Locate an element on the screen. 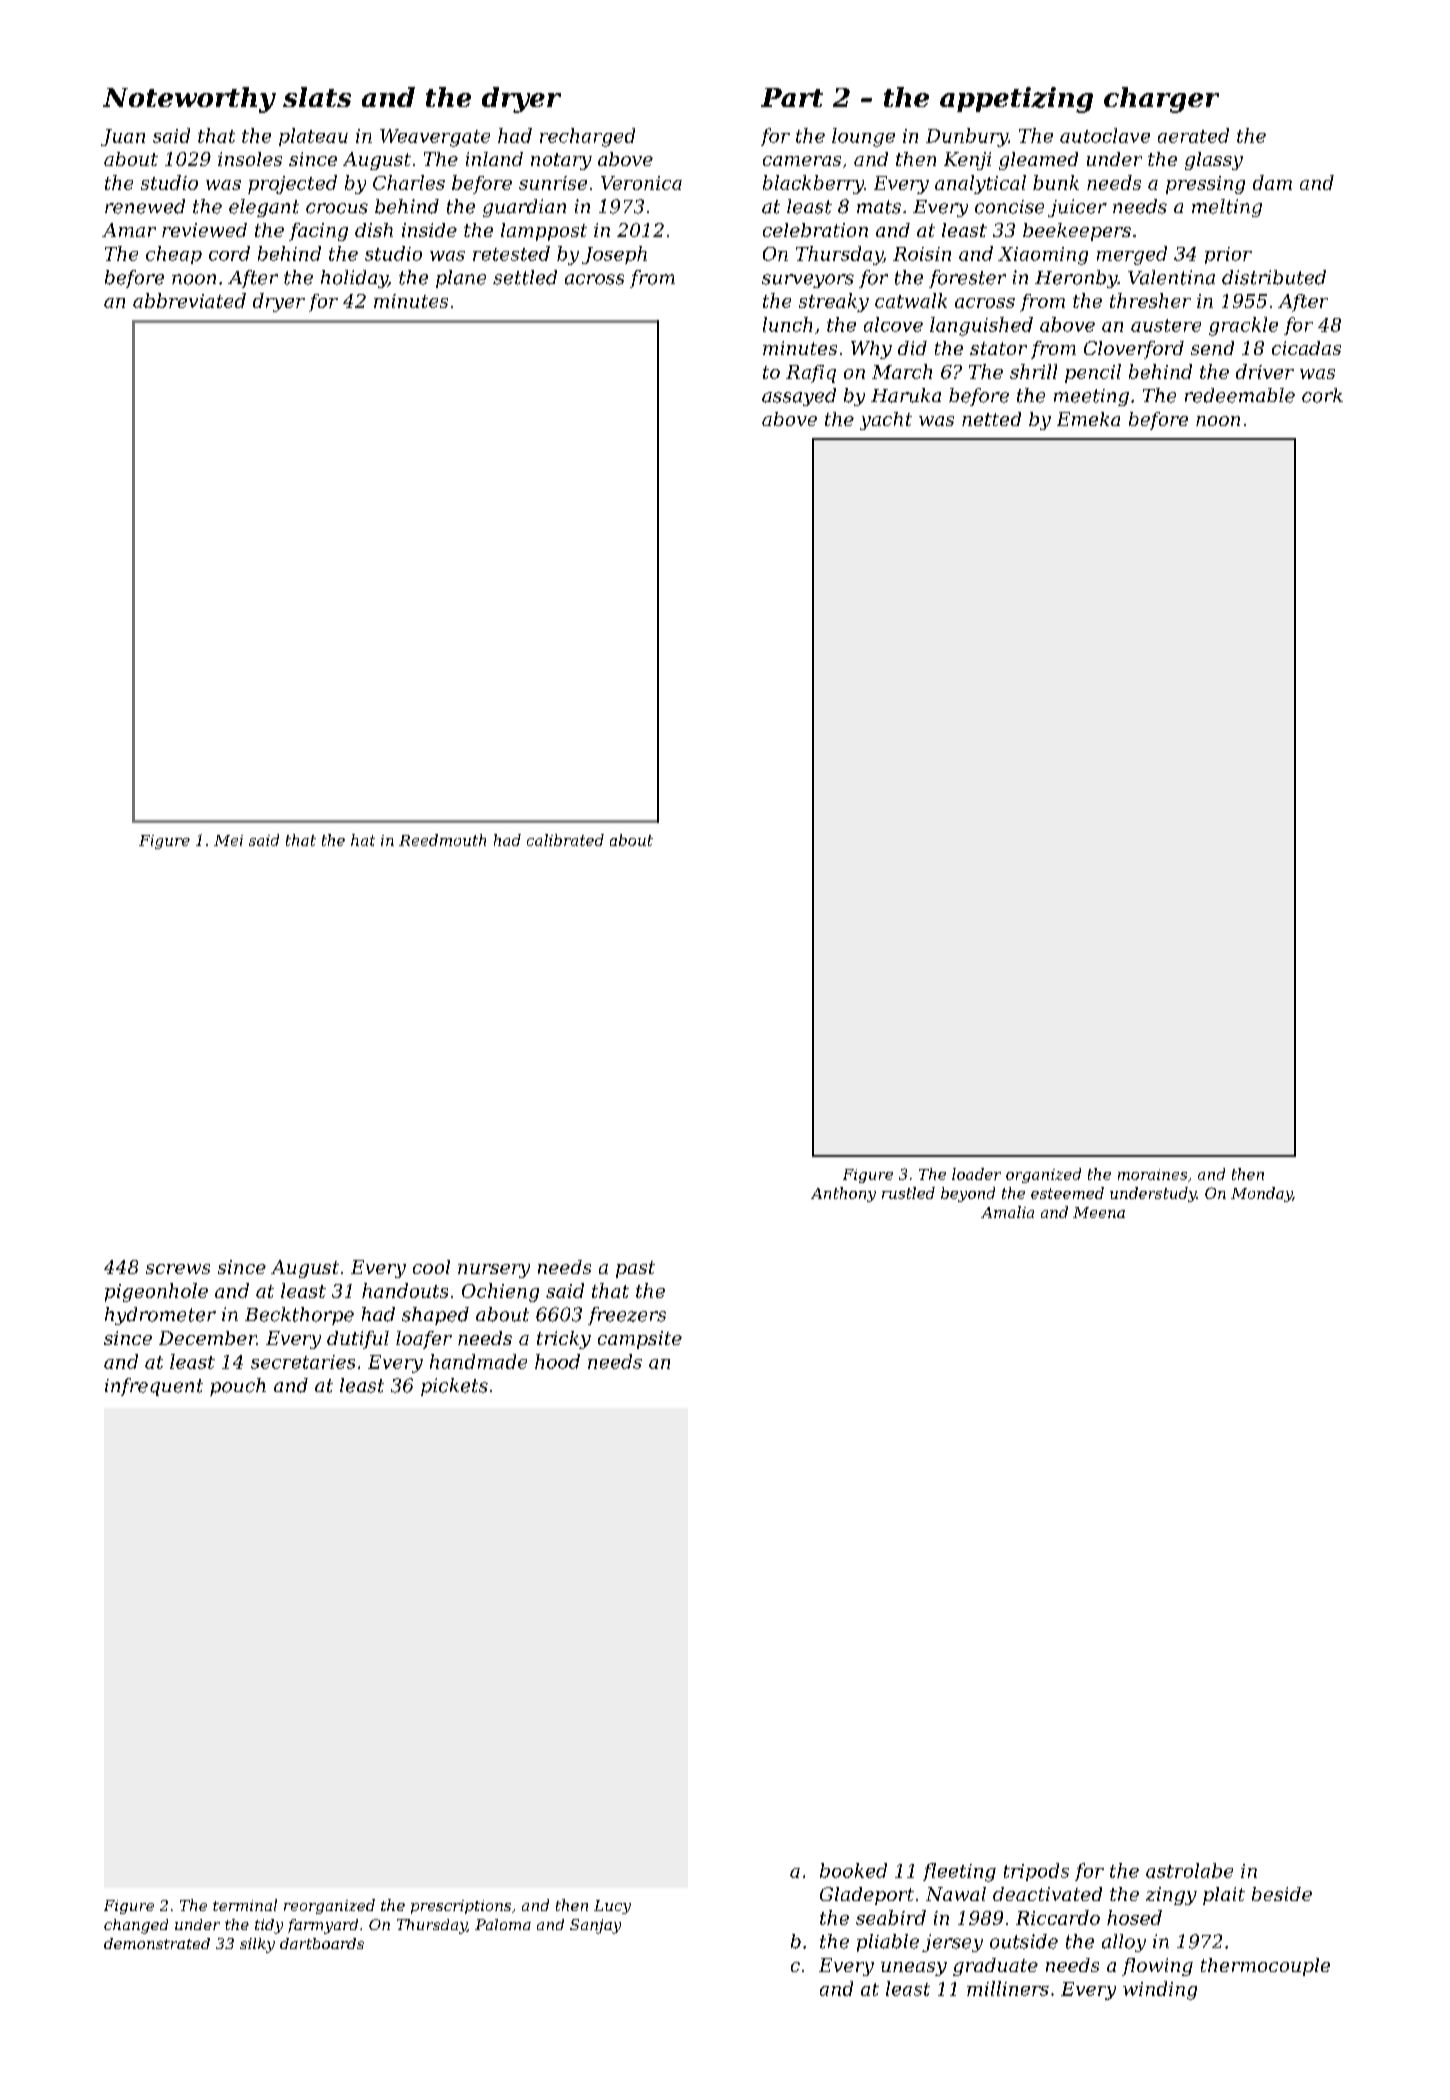 The width and height of the screenshot is (1450, 2100). campsite is located at coordinates (640, 1340).
